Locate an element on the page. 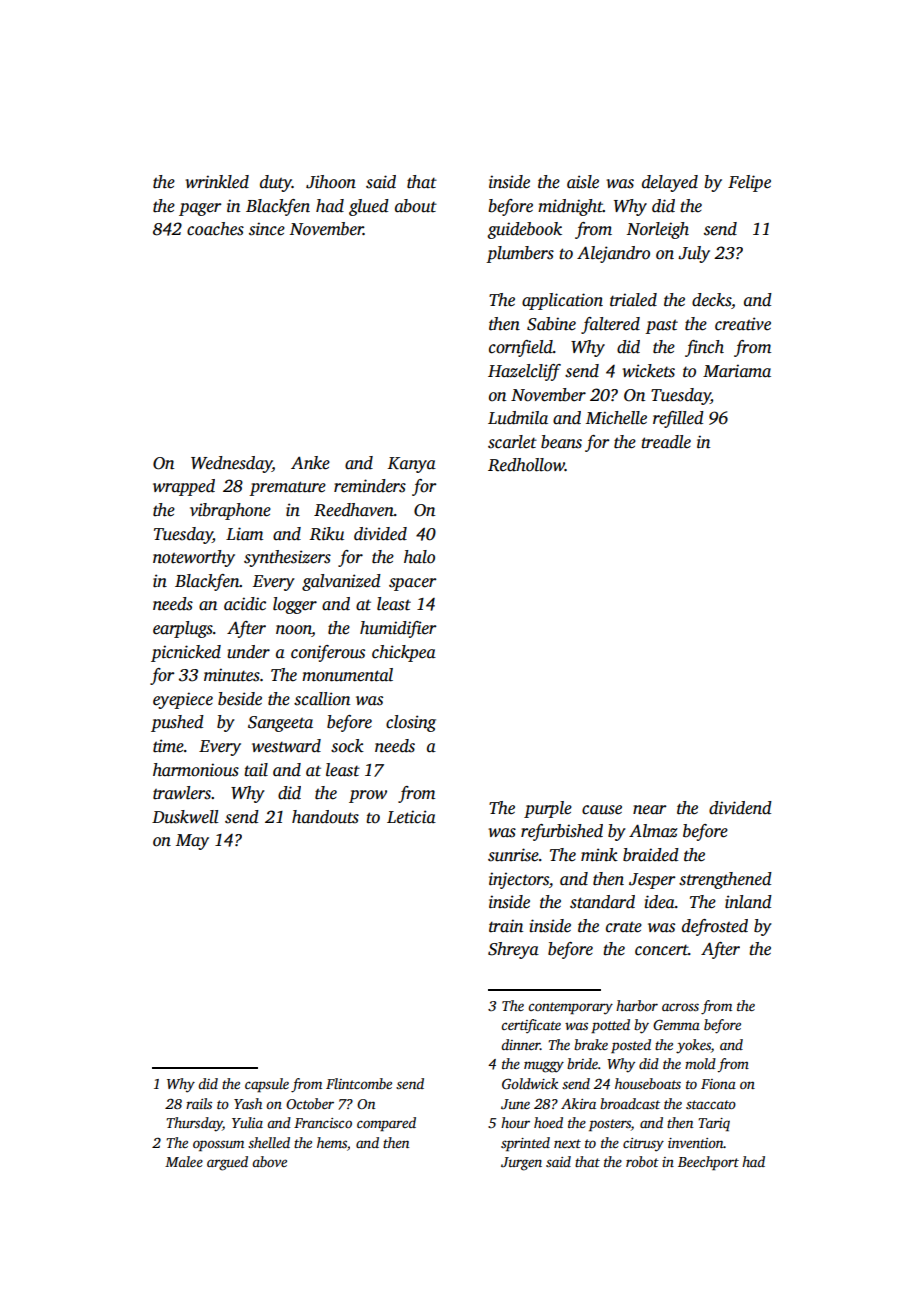  dividend is located at coordinates (740, 808).
